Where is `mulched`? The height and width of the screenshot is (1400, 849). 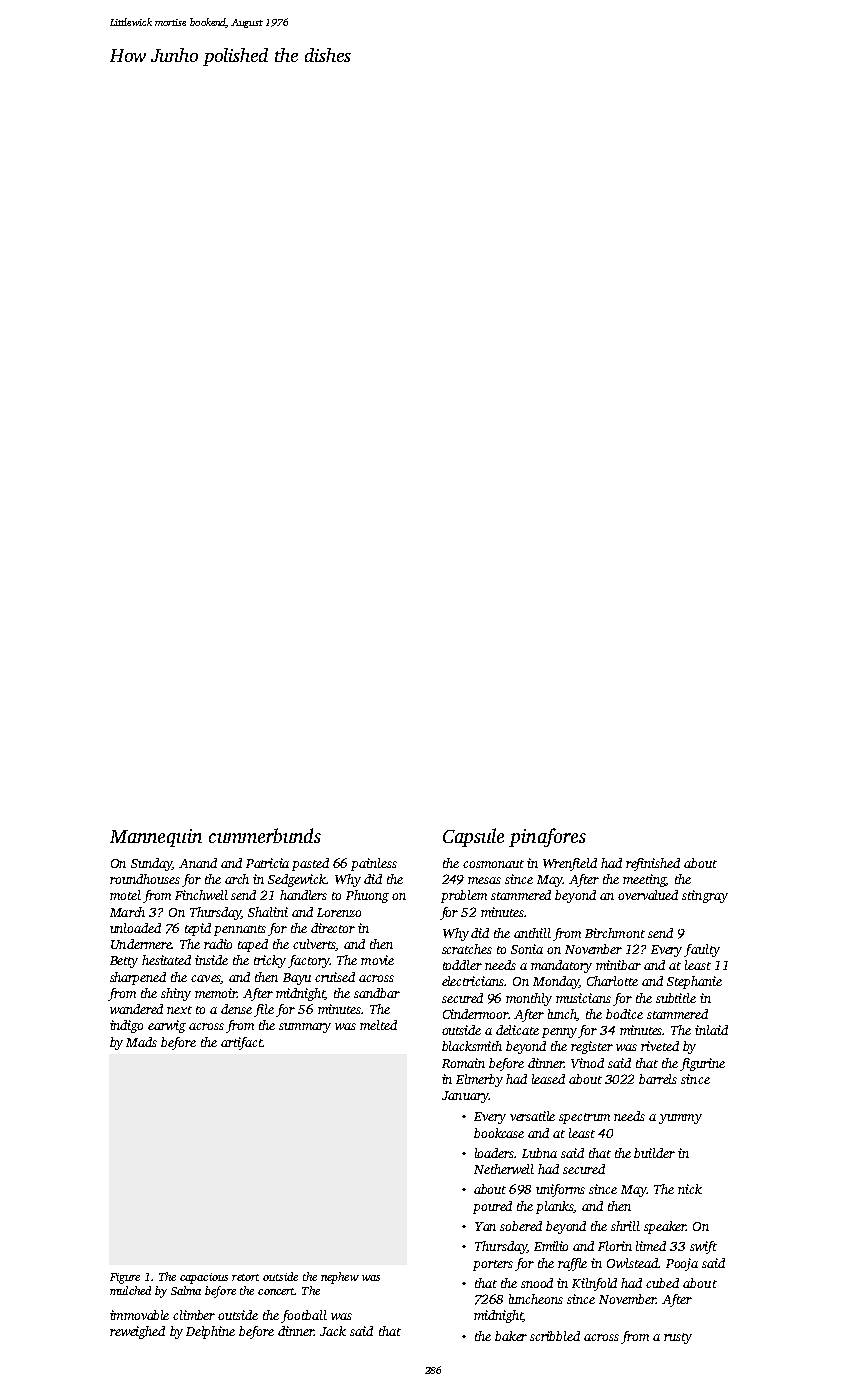
mulched is located at coordinates (130, 1290).
